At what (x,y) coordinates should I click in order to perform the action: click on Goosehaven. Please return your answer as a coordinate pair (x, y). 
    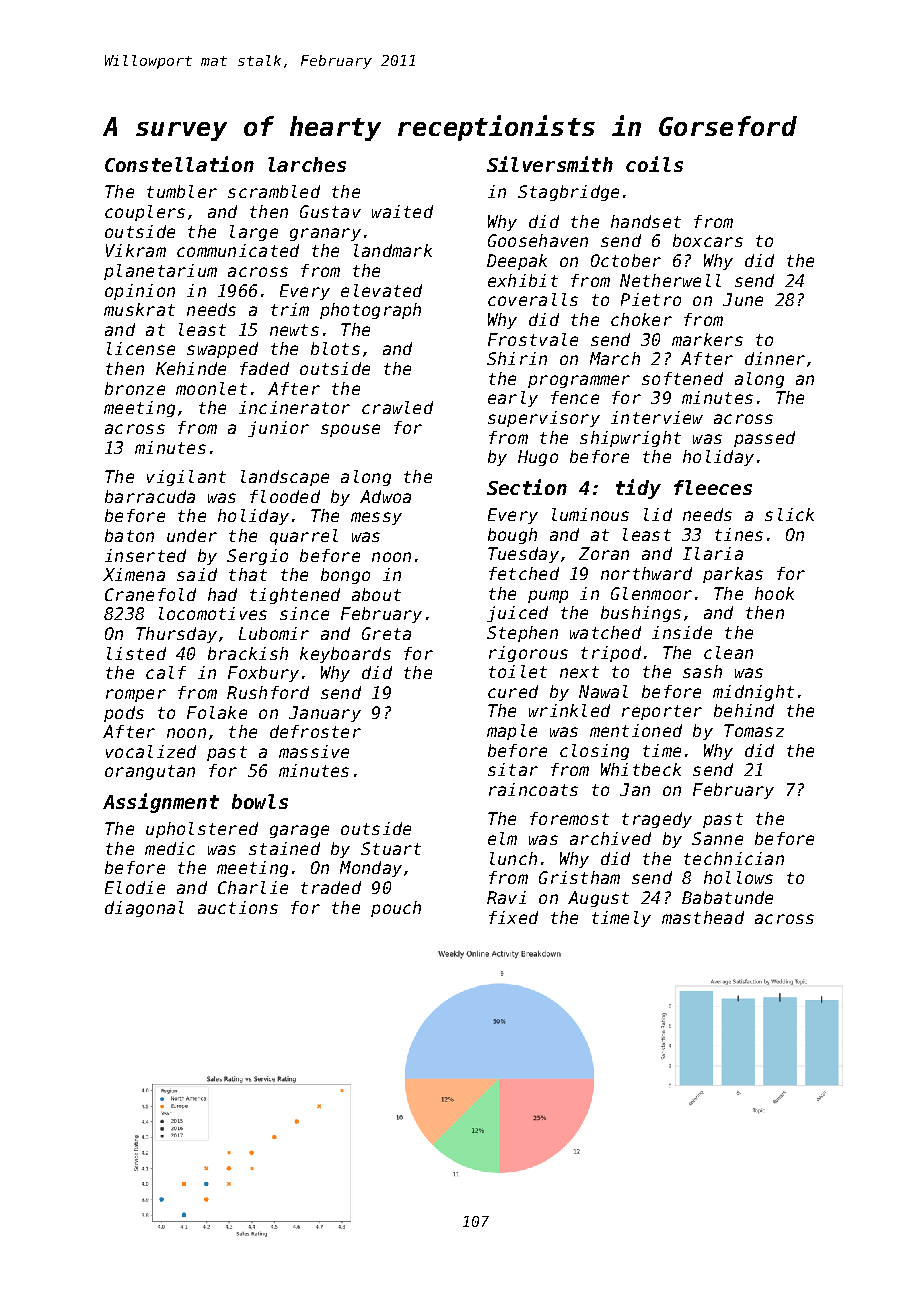
    Looking at the image, I should click on (538, 240).
